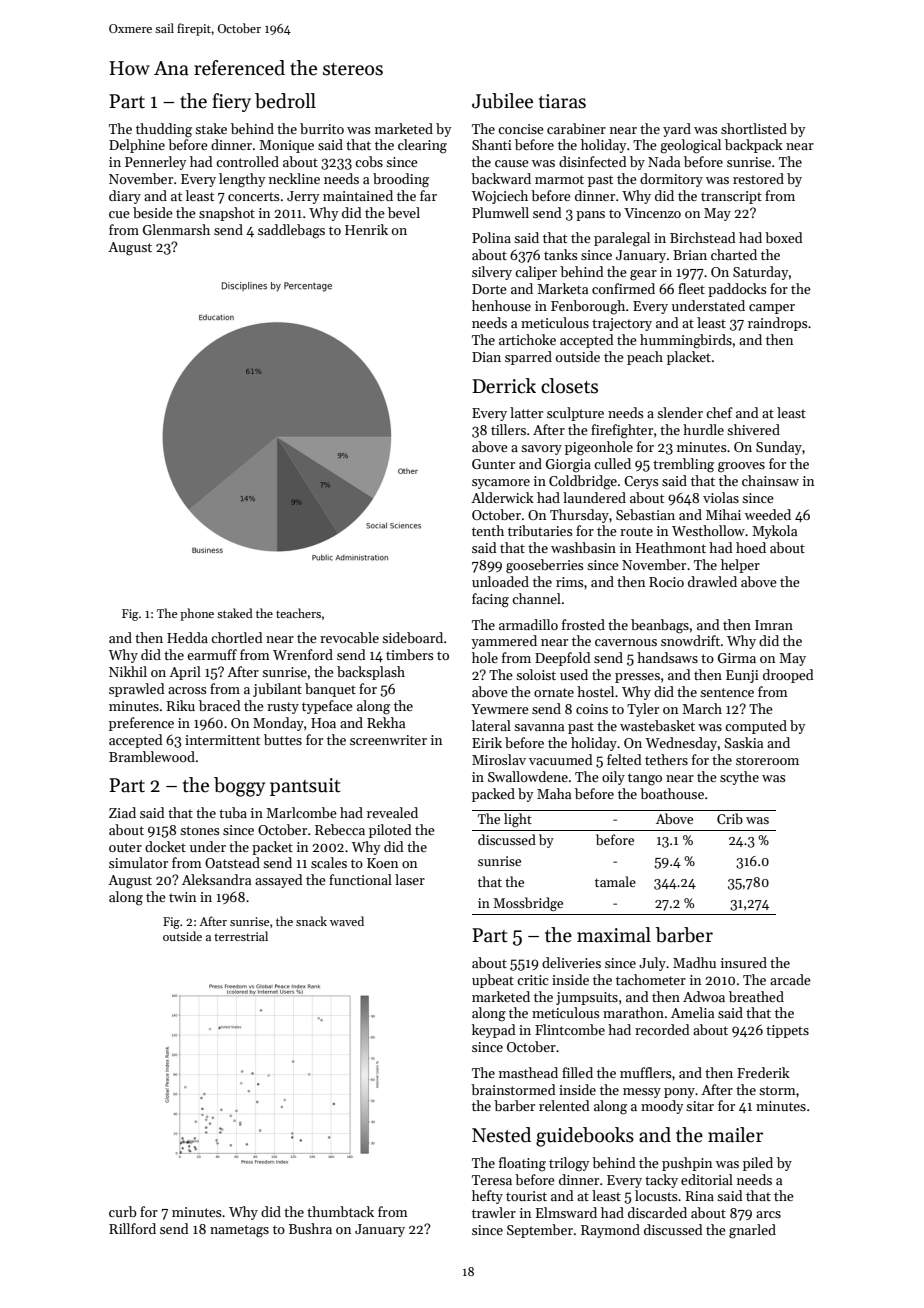  I want to click on nametags, so click(239, 1231).
